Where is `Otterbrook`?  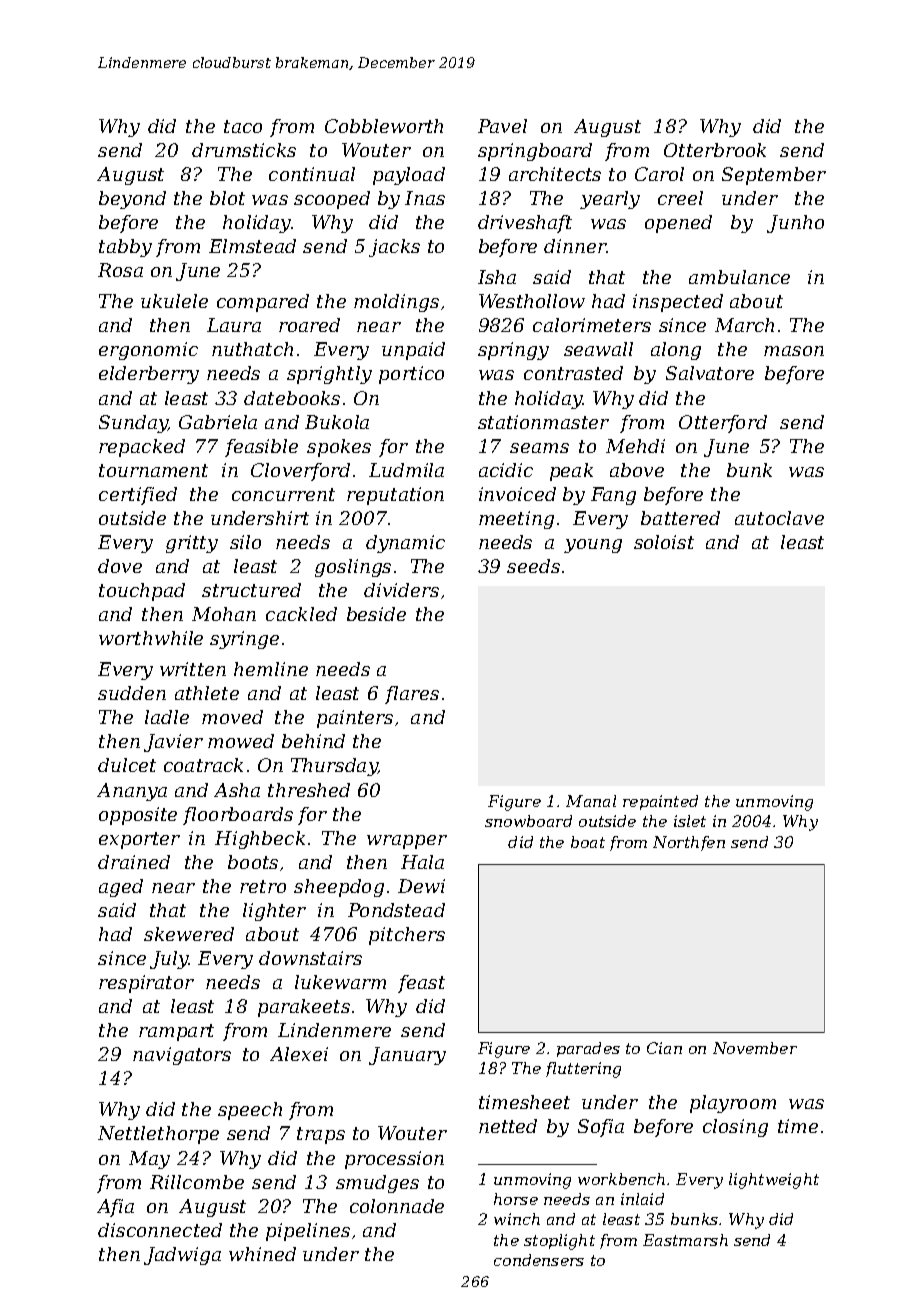
Otterbrook is located at coordinates (715, 150).
